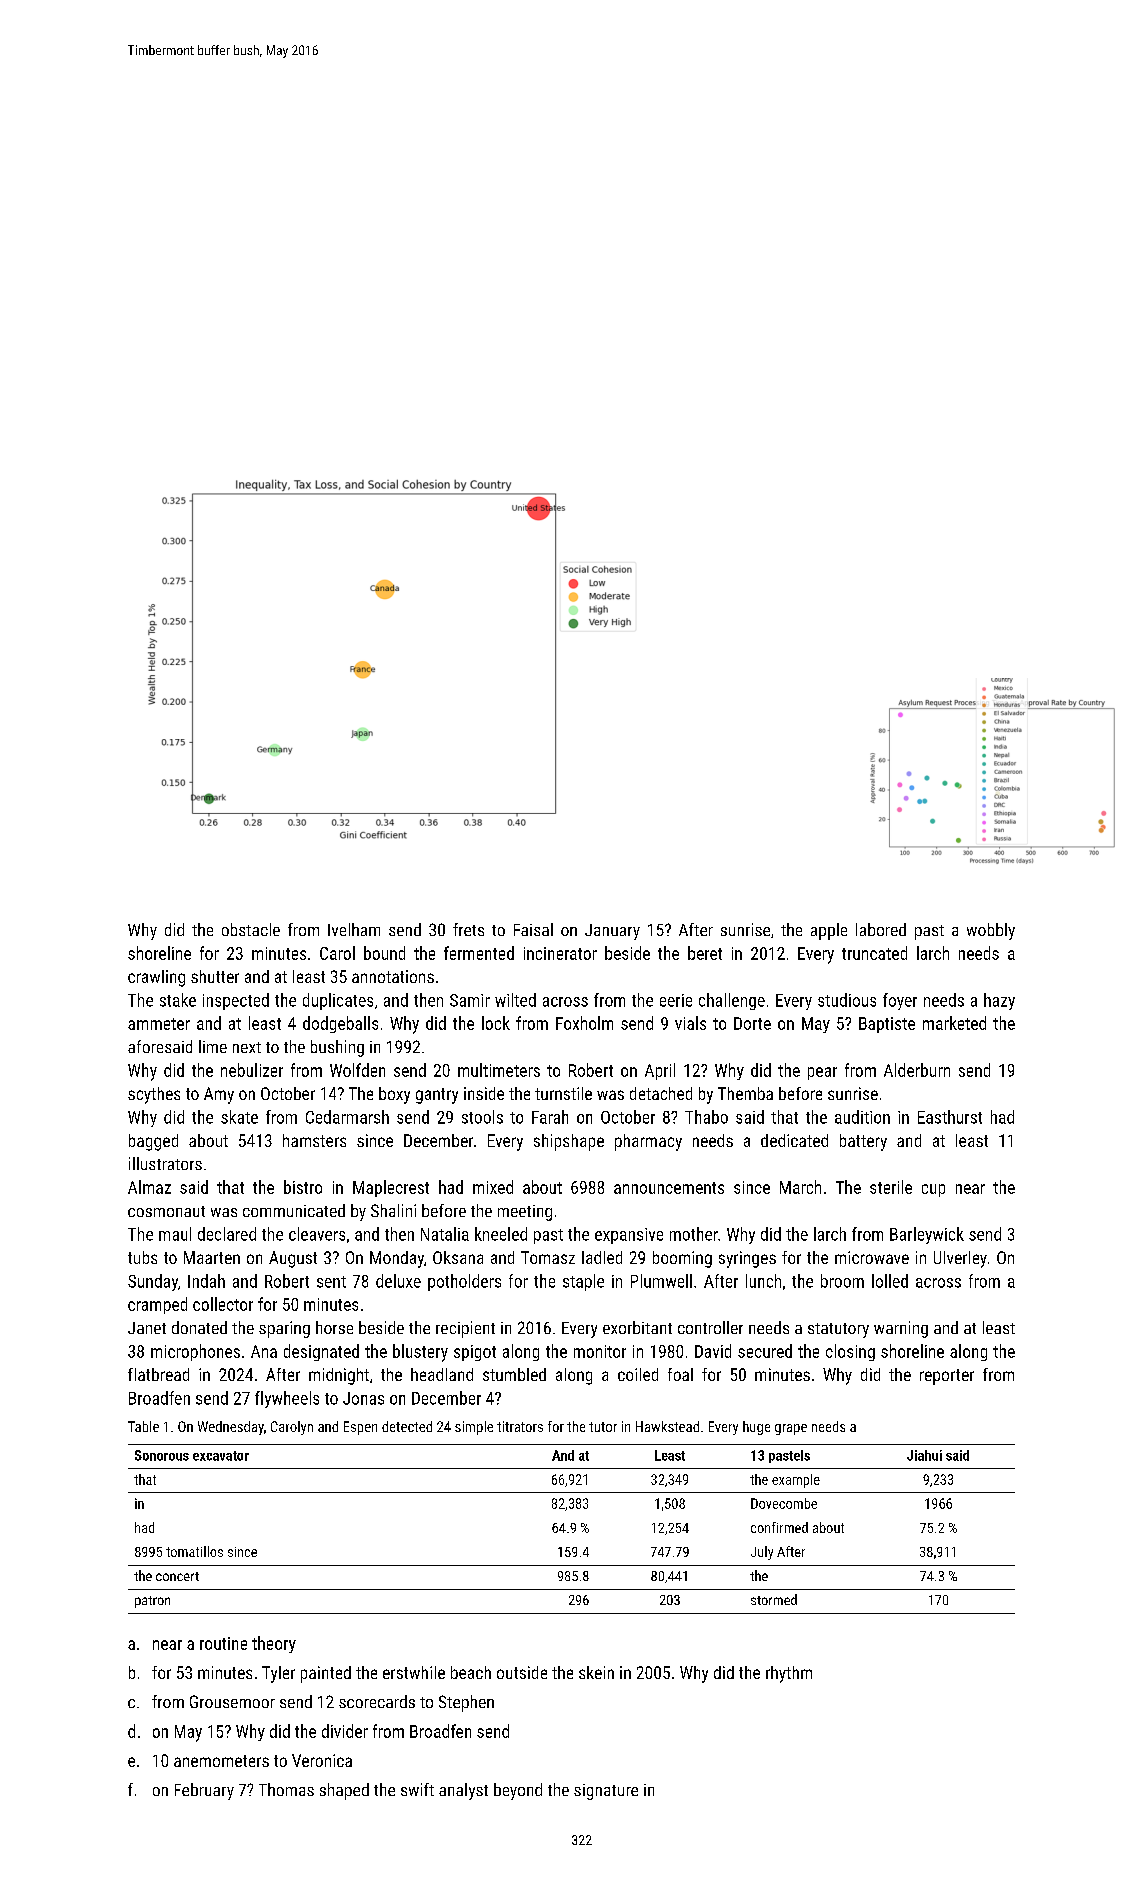  Describe the element at coordinates (518, 1791) in the screenshot. I see `beyond` at that location.
